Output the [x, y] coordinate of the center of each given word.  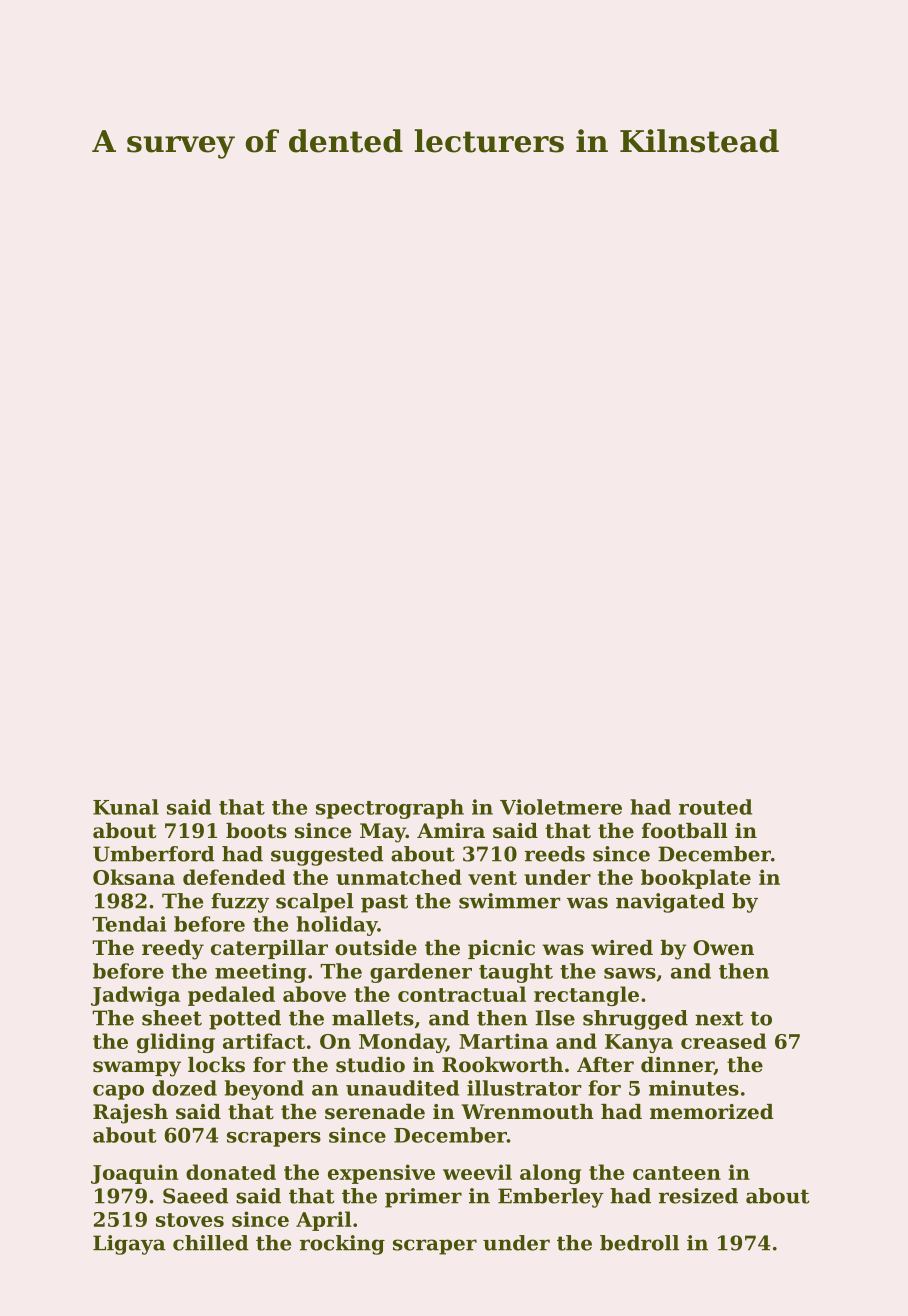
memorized [712, 1112]
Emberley [551, 1198]
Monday [402, 1043]
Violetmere [561, 807]
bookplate [696, 879]
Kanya [639, 1043]
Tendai [129, 924]
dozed [184, 1088]
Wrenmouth [527, 1112]
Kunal [126, 807]
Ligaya [129, 1245]
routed [715, 807]
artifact [264, 1041]
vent [492, 878]
